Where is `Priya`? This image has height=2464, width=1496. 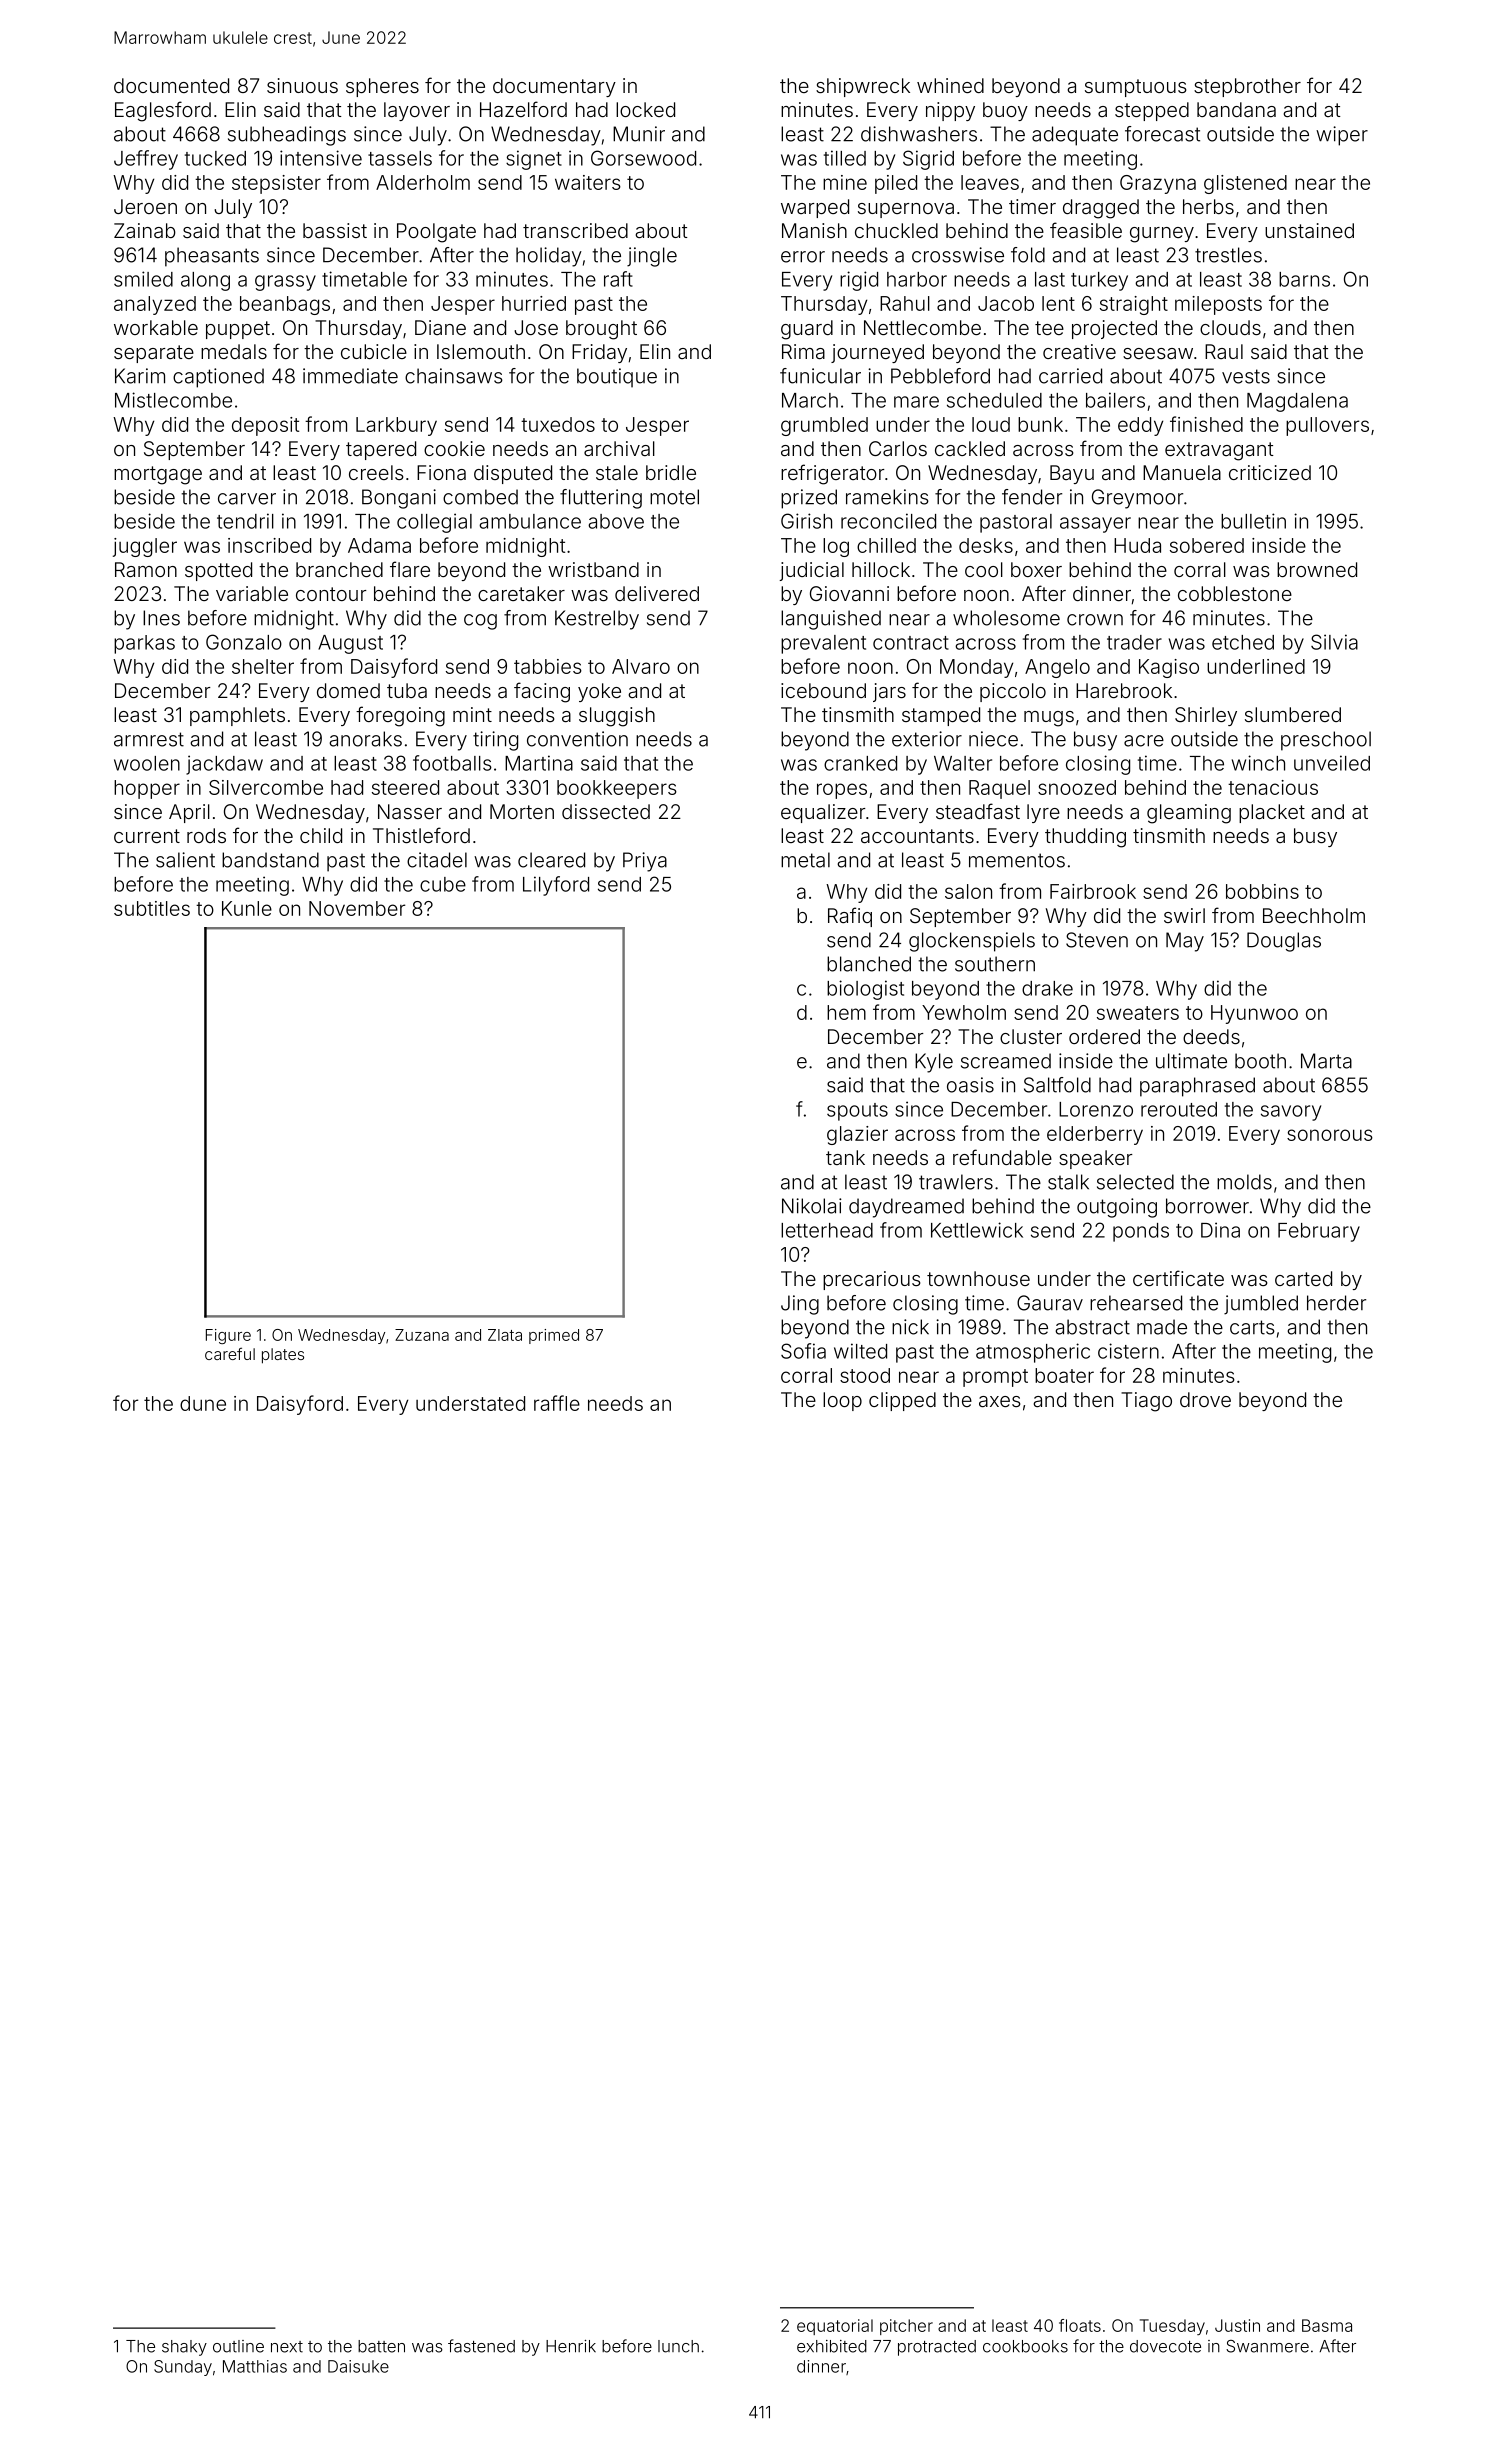
Priya is located at coordinates (645, 862).
